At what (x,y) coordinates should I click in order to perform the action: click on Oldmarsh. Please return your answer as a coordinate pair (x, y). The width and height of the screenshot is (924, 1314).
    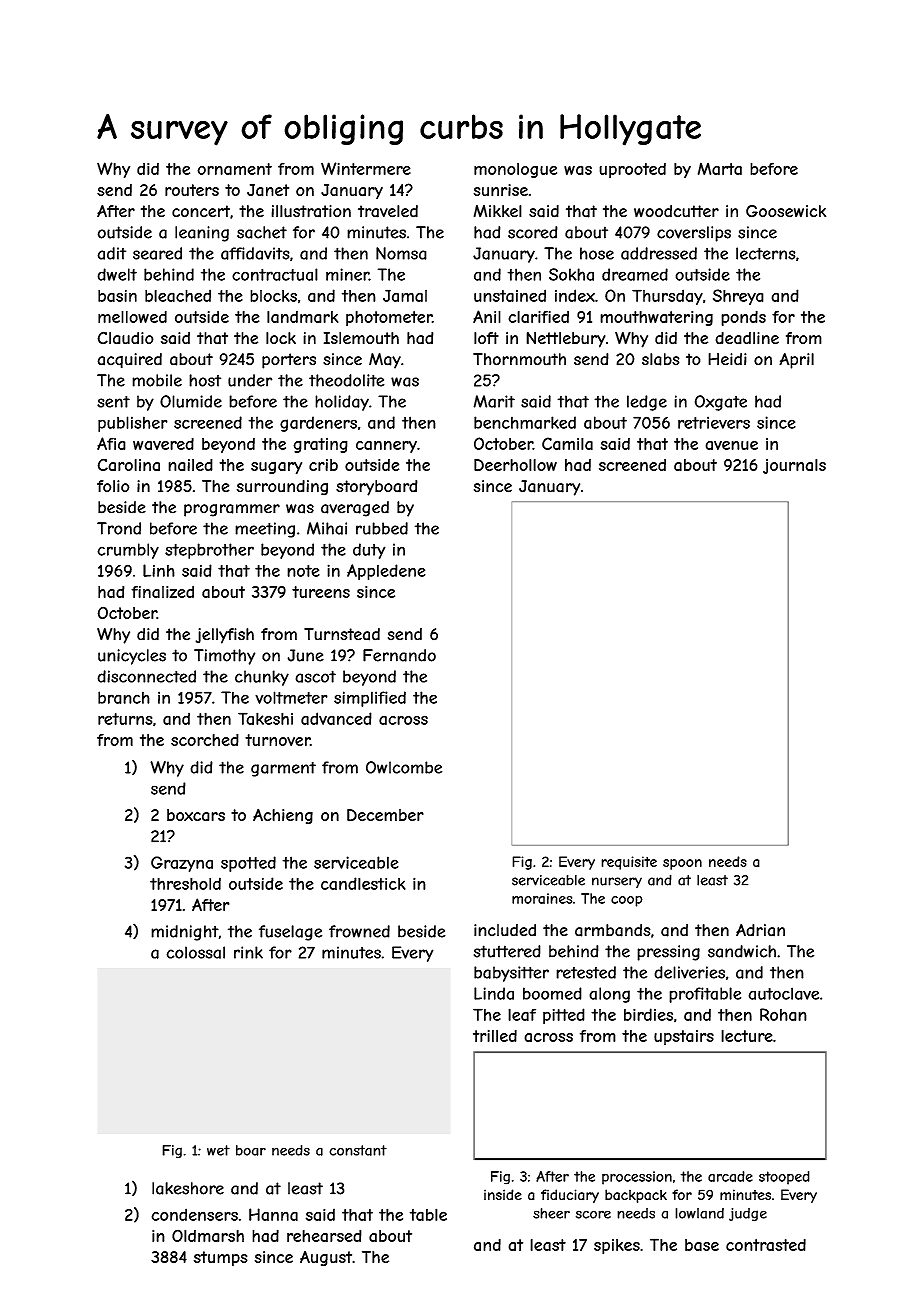
    Looking at the image, I should click on (208, 1235).
